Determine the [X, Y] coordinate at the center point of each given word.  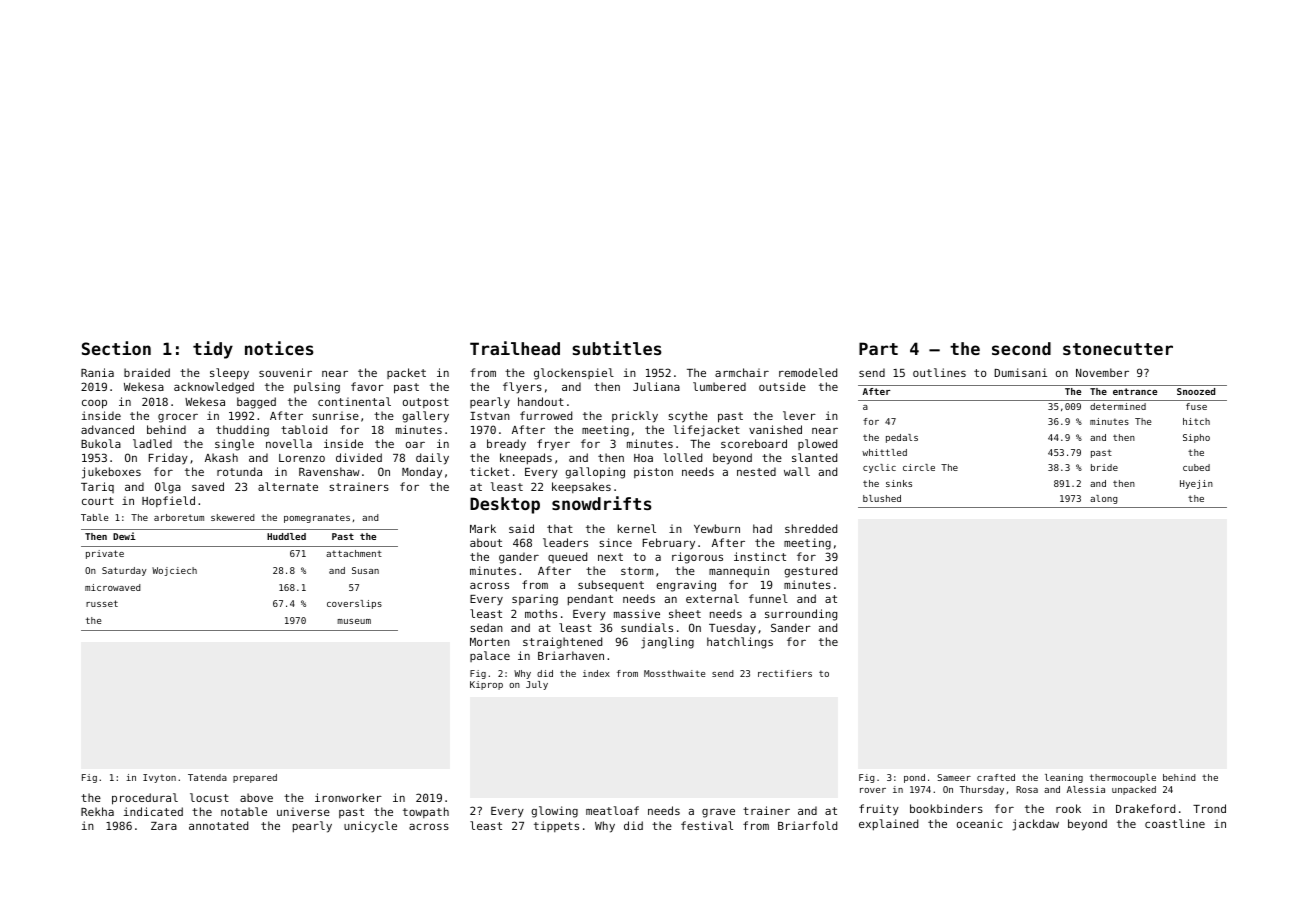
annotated [218, 825]
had [762, 528]
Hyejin [1196, 484]
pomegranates [317, 518]
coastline [1175, 823]
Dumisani [1020, 372]
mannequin [739, 572]
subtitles [617, 348]
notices [279, 348]
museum [354, 621]
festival [707, 825]
